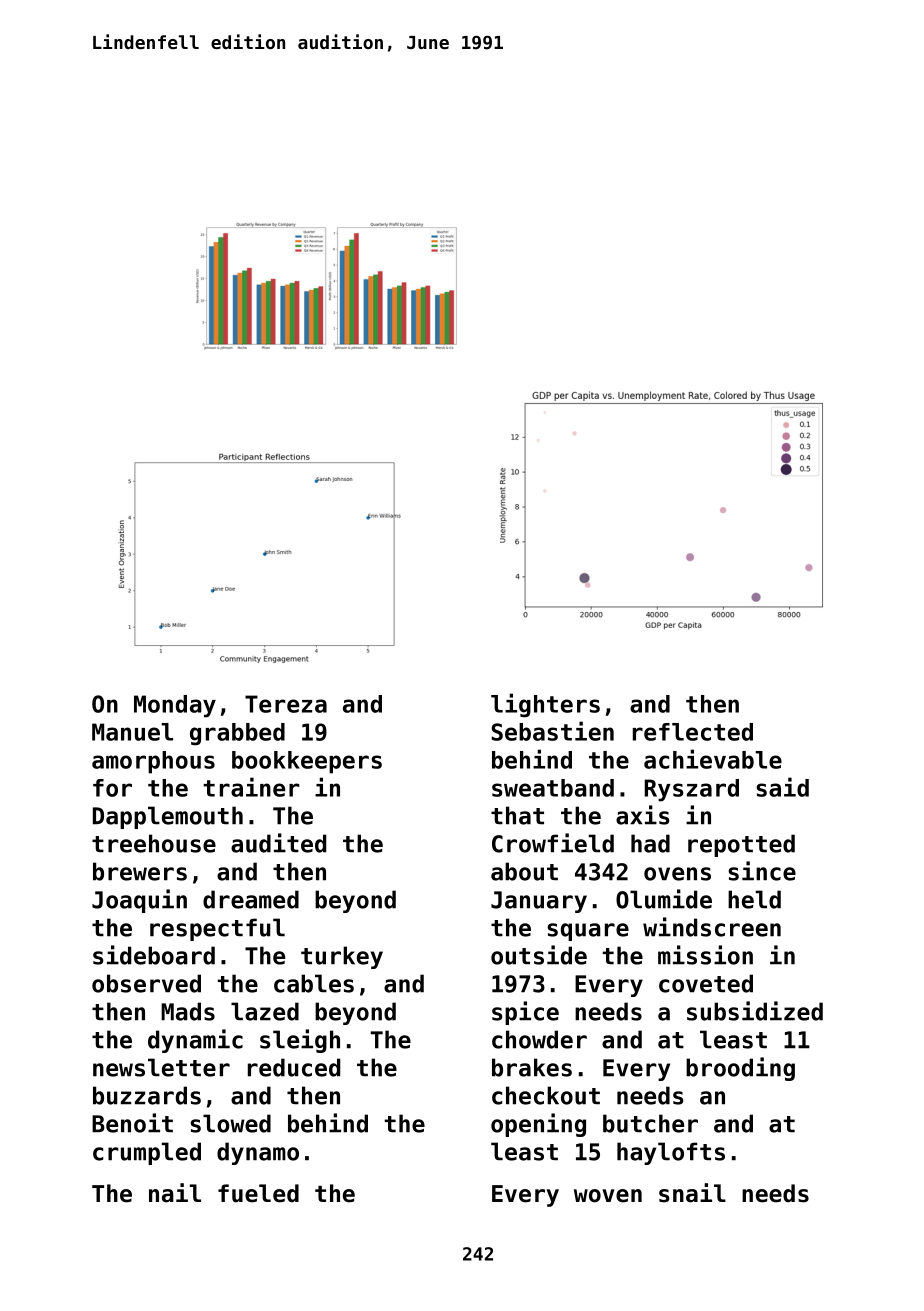  I want to click on trainer, so click(251, 787).
